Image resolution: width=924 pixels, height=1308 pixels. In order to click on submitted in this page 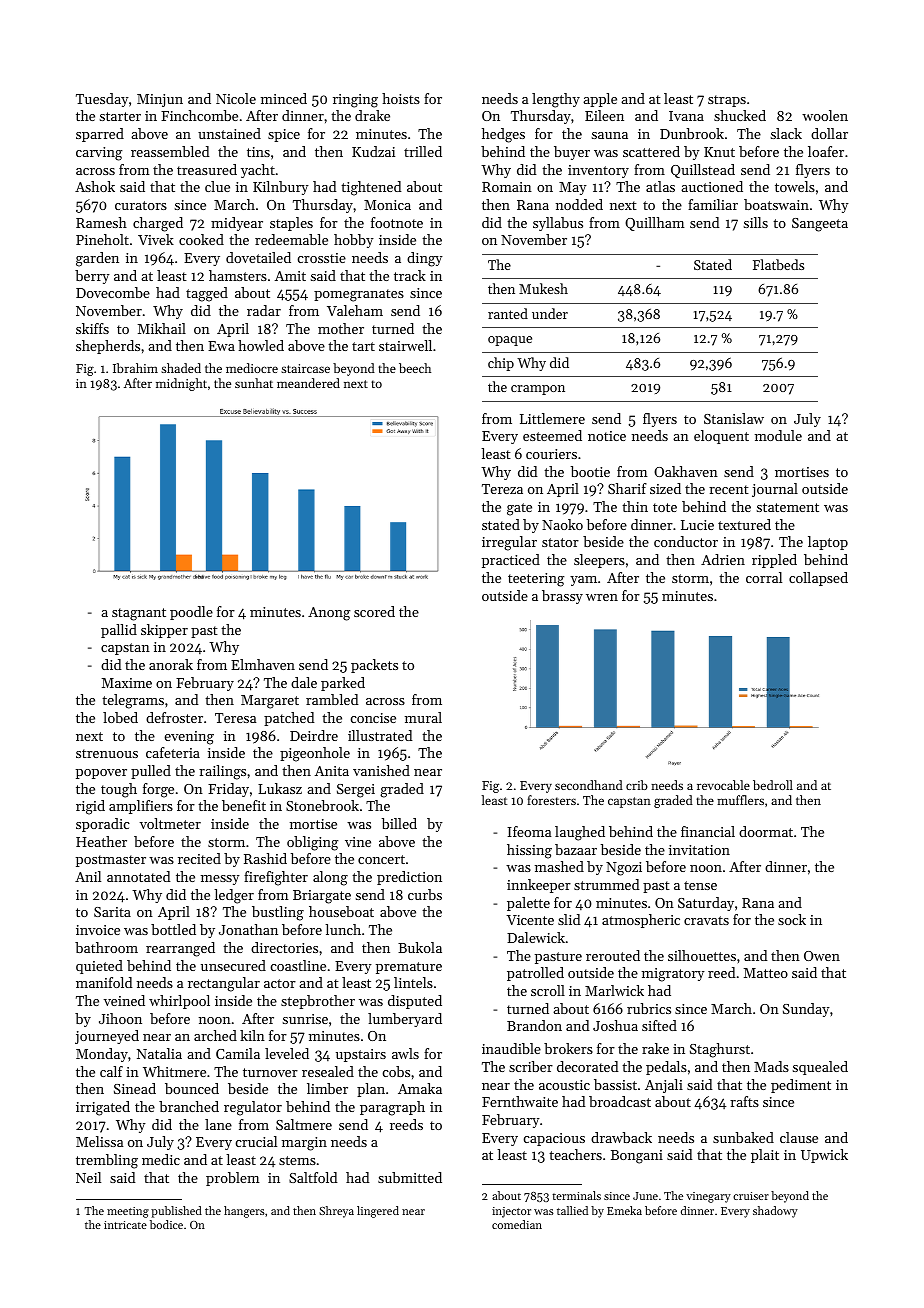, I will do `click(410, 1177)`.
